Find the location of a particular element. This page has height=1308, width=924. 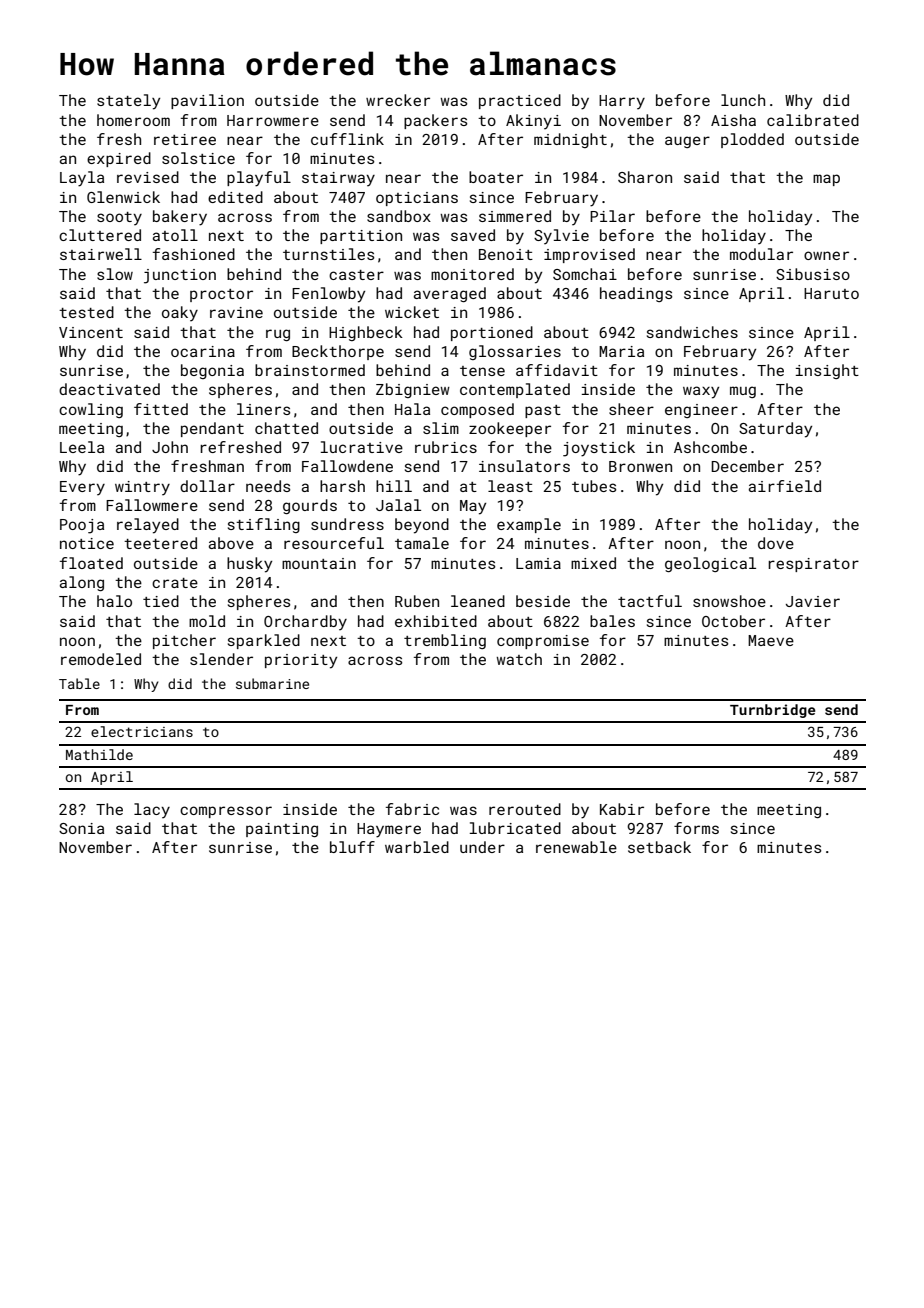

Sonia is located at coordinates (81, 828).
